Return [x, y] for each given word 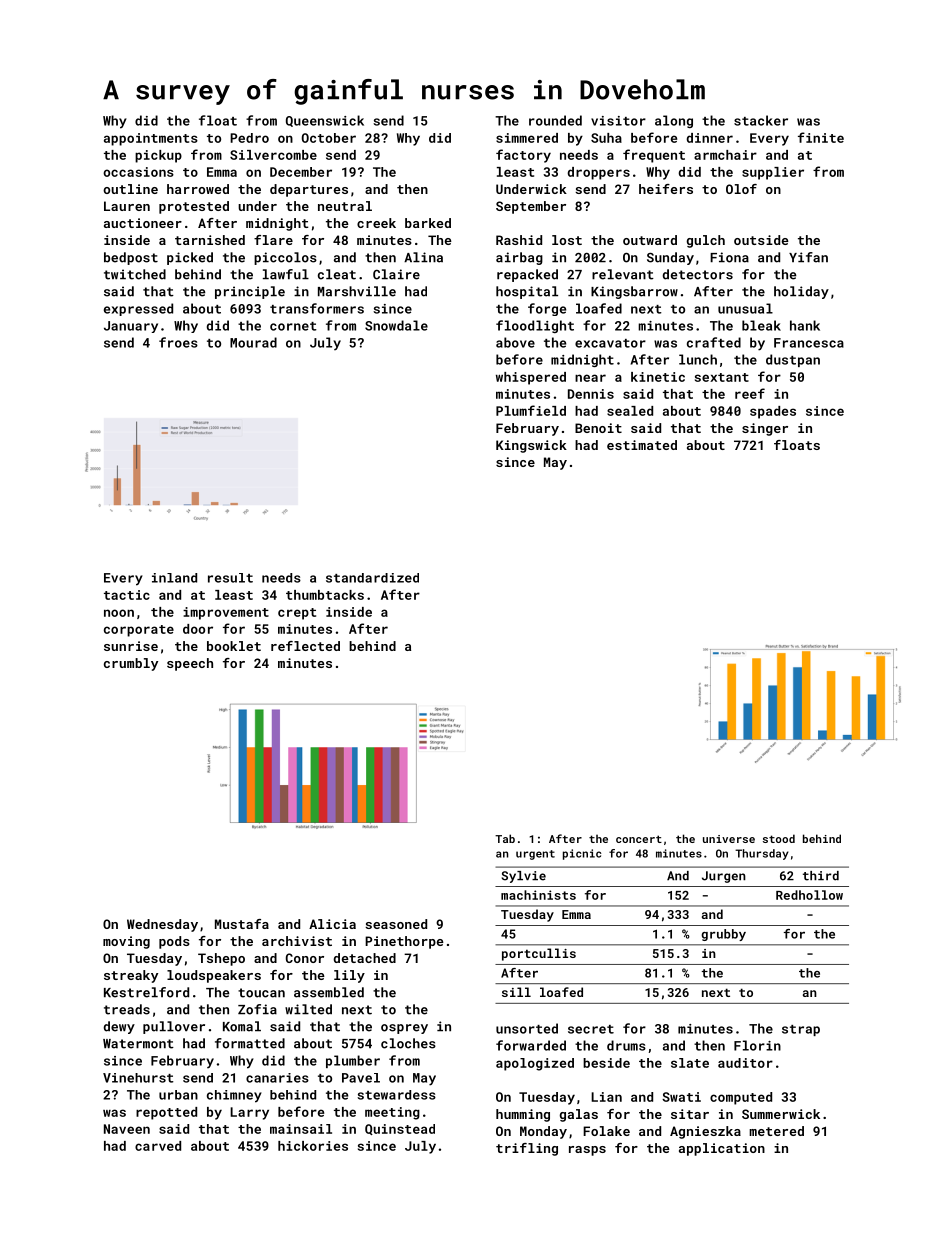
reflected [305, 646]
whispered [531, 378]
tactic [127, 595]
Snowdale [396, 325]
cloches [408, 1043]
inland [174, 578]
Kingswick [531, 446]
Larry [249, 1113]
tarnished [210, 240]
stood [779, 838]
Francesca [809, 343]
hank [805, 325]
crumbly [131, 664]
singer [765, 429]
